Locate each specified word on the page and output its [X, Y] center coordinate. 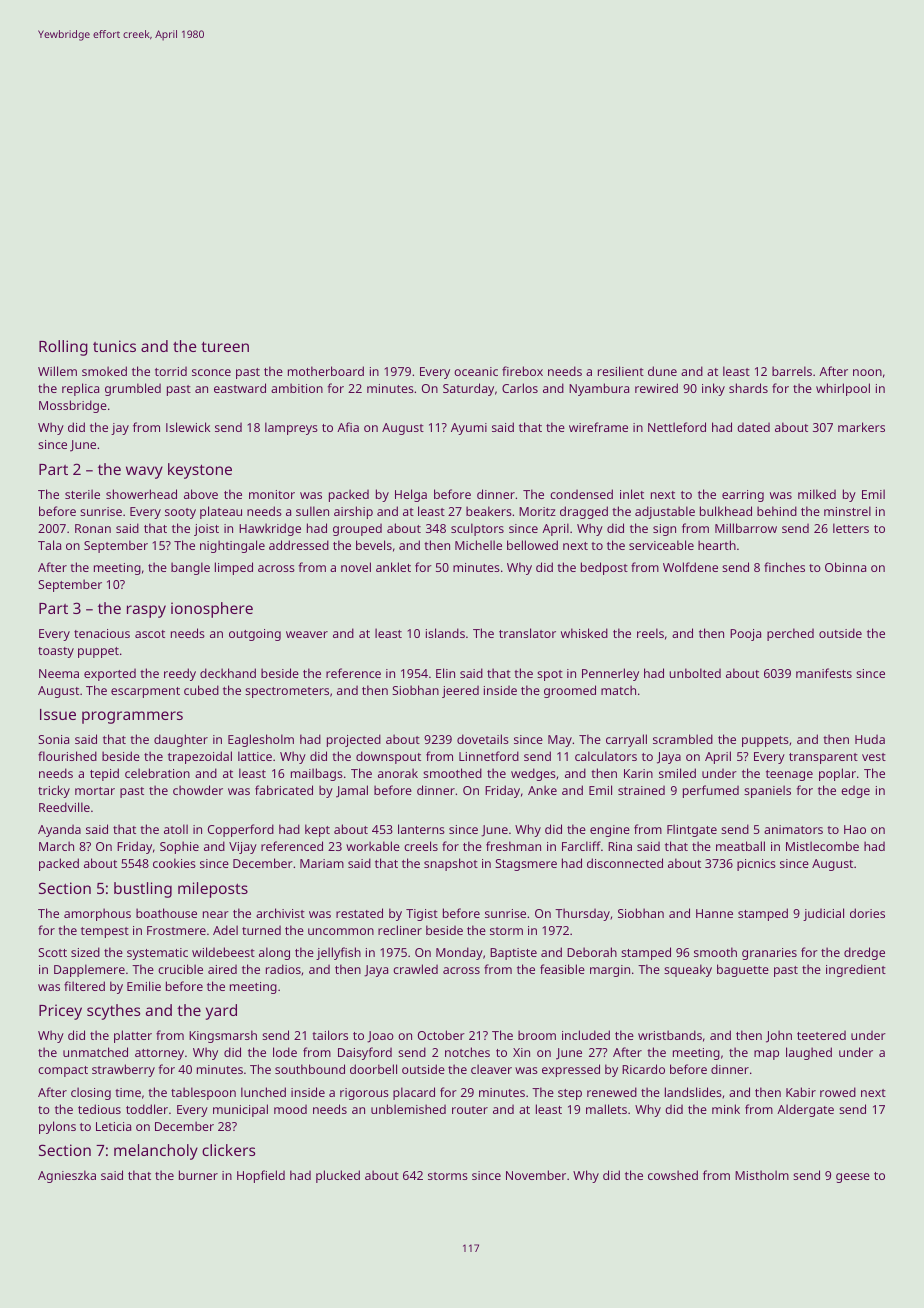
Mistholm [762, 1175]
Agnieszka [67, 1176]
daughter [181, 740]
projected [354, 740]
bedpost [604, 568]
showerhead [141, 494]
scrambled [683, 739]
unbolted [695, 673]
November [536, 1175]
